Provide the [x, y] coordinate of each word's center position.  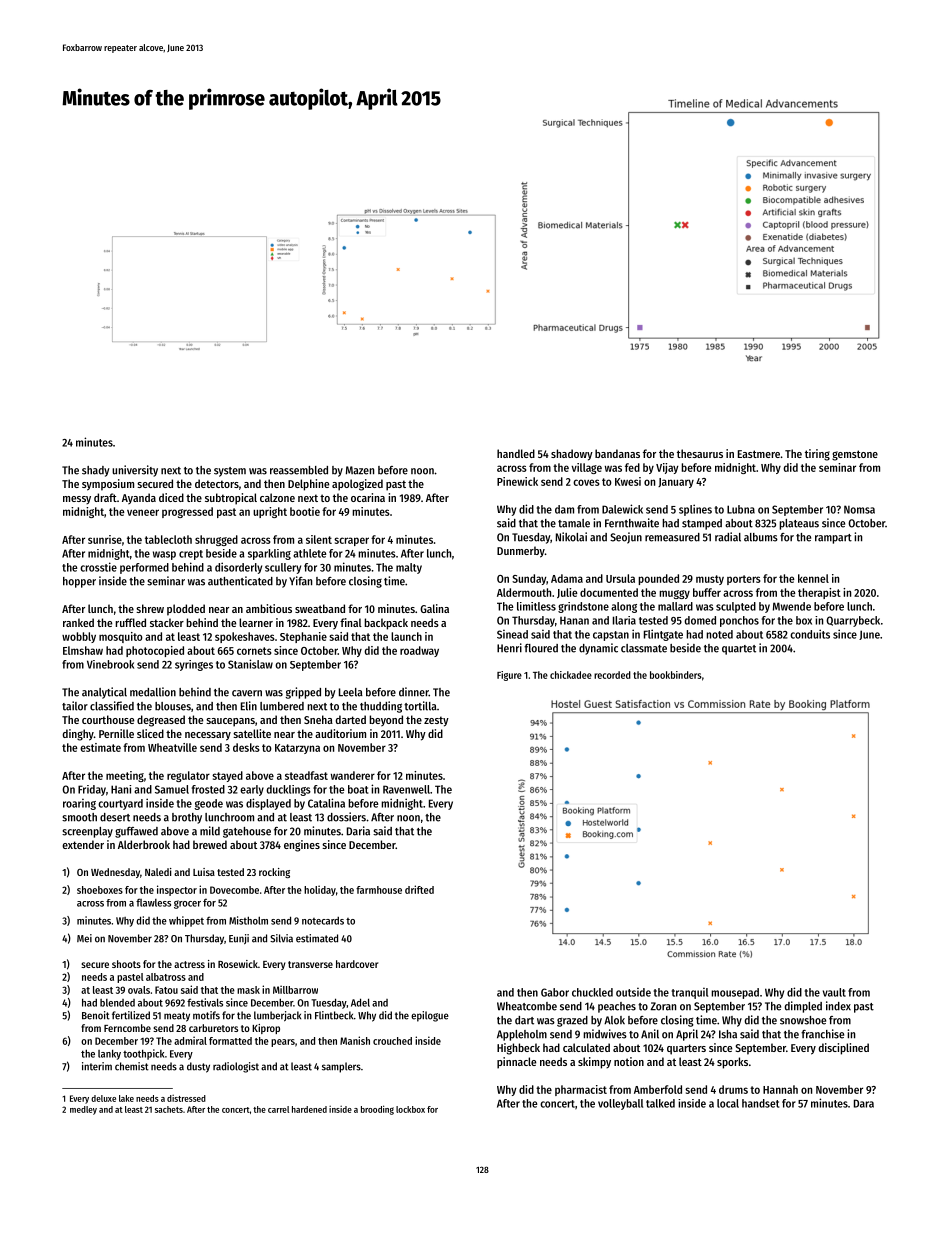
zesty [436, 721]
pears [283, 1043]
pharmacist [581, 1090]
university [135, 471]
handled [516, 453]
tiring [817, 455]
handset [761, 1103]
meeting [125, 776]
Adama [567, 578]
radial [728, 537]
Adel [360, 1002]
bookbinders [676, 675]
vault [834, 992]
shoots [126, 964]
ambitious [269, 608]
